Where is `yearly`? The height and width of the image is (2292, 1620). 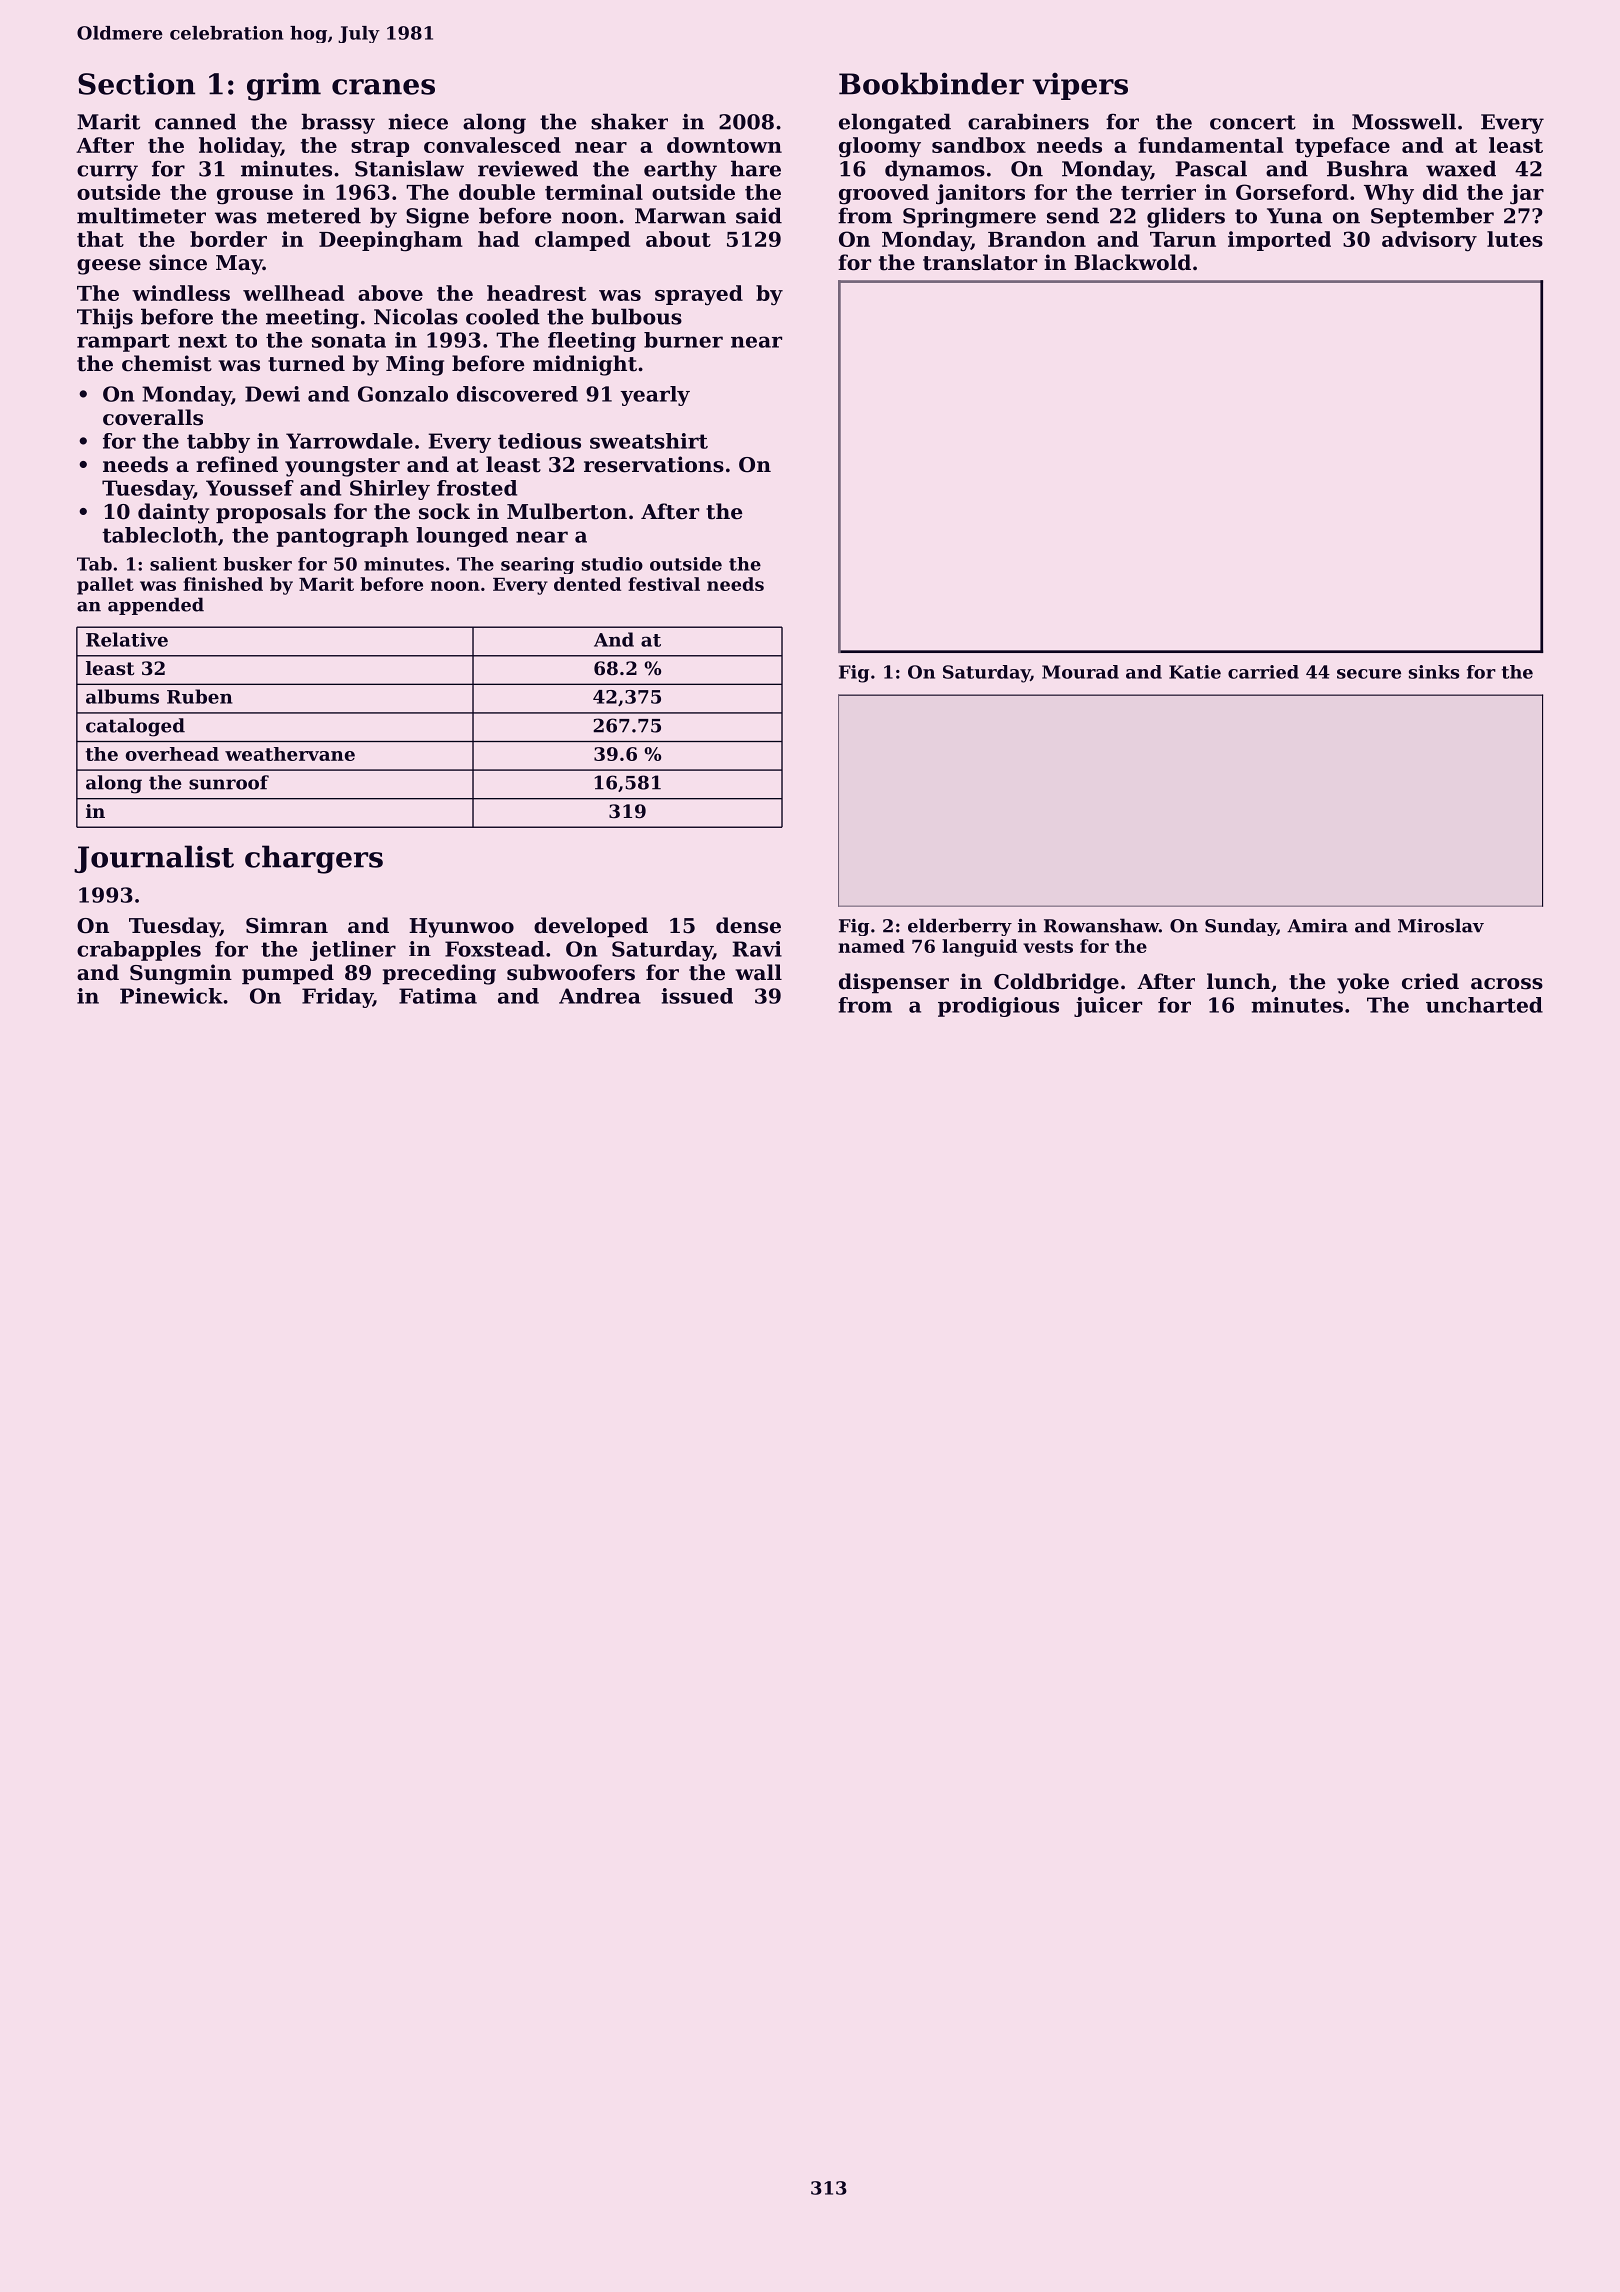
yearly is located at coordinates (655, 396).
